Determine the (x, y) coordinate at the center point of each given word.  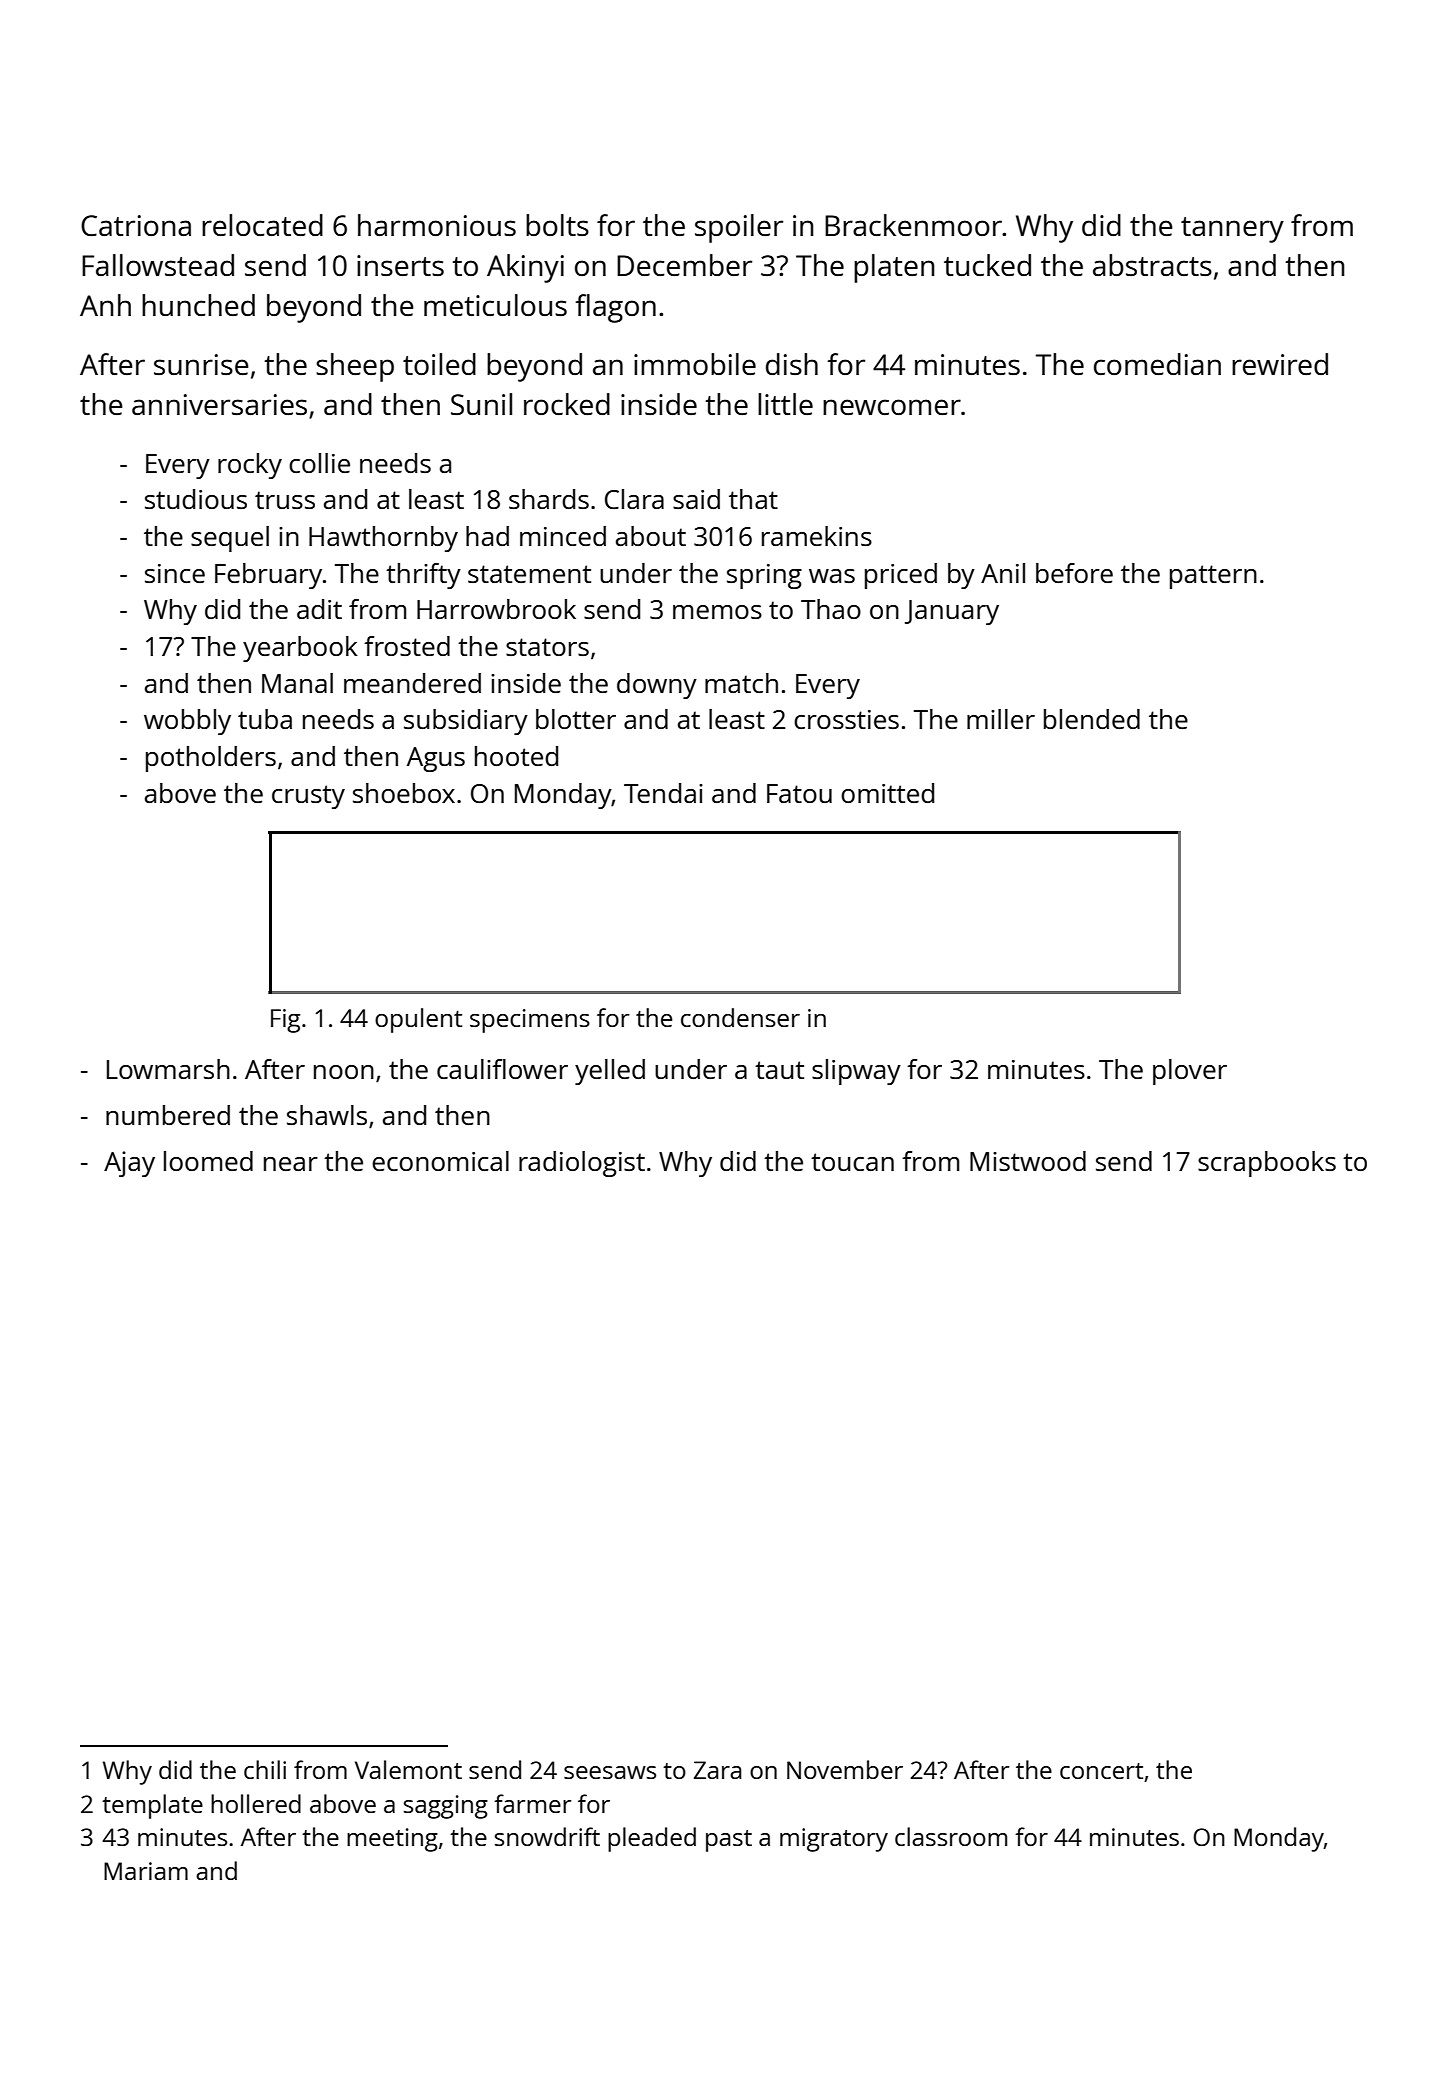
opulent (418, 1020)
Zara (717, 1770)
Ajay (129, 1164)
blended (1092, 719)
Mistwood (1028, 1161)
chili (265, 1769)
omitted (887, 793)
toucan (852, 1162)
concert (1101, 1771)
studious (196, 499)
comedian (1157, 364)
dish (792, 364)
